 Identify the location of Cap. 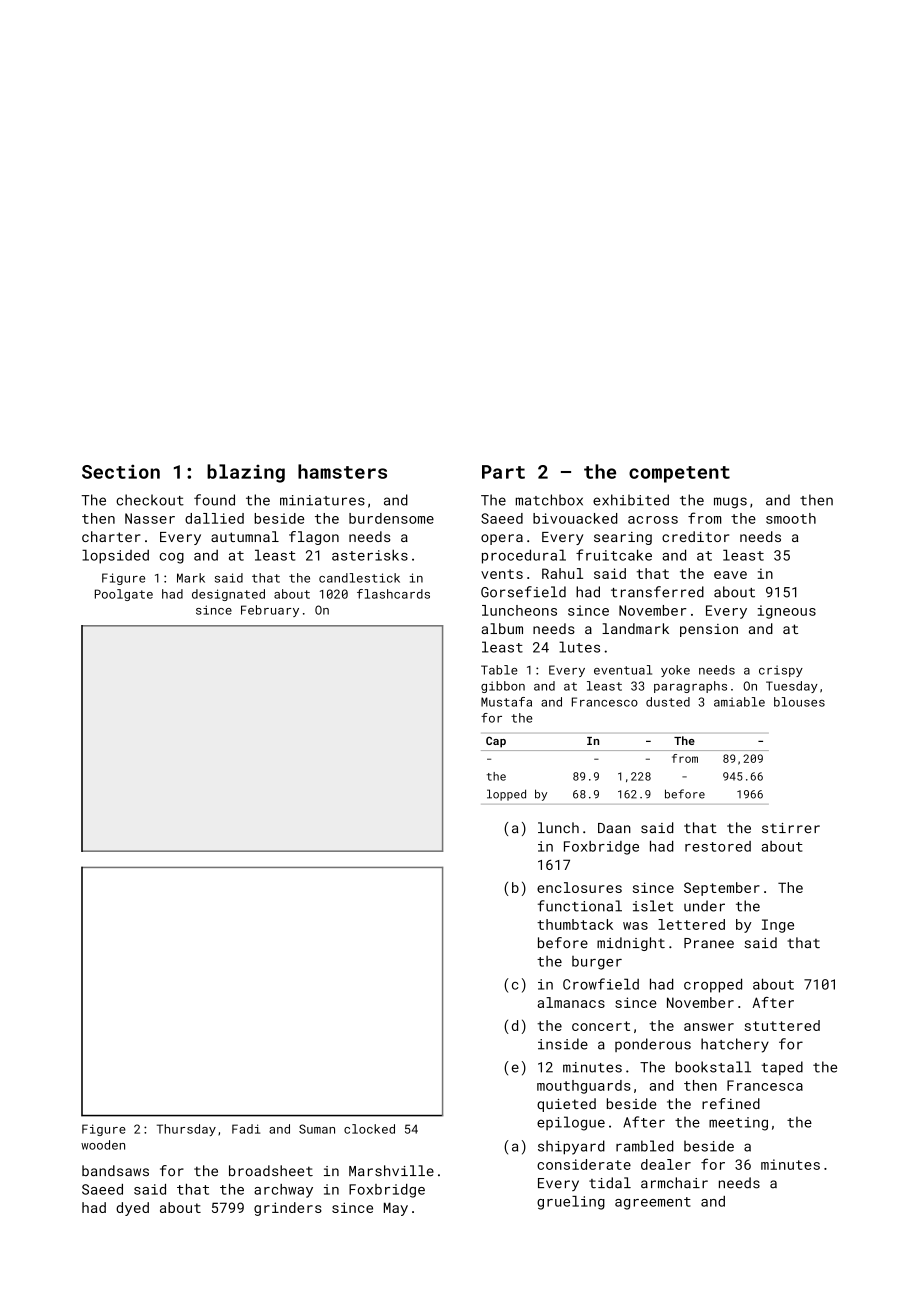
(496, 742).
